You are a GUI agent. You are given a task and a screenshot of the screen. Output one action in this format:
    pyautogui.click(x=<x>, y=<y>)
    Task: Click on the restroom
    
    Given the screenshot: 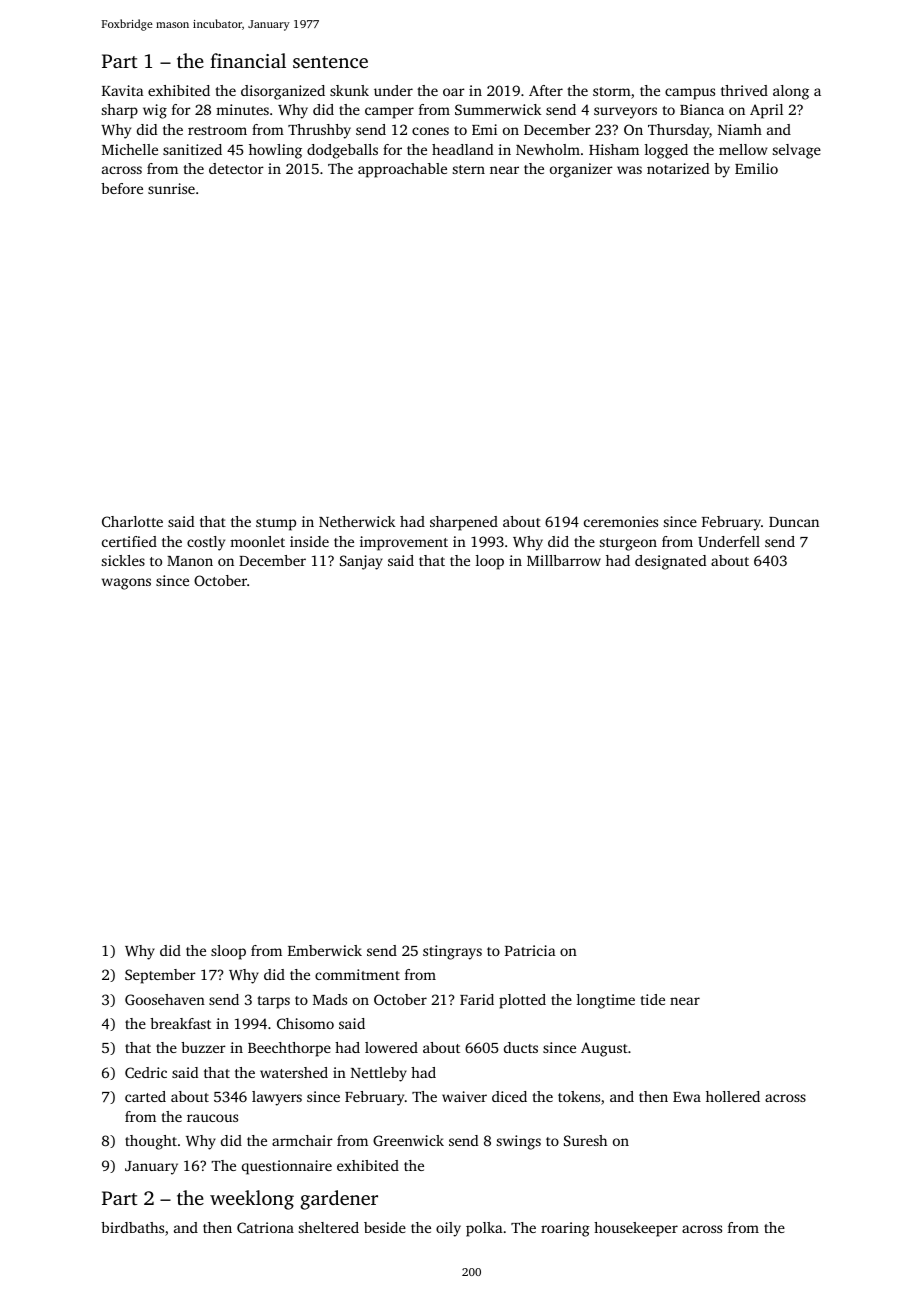 What is the action you would take?
    pyautogui.click(x=217, y=130)
